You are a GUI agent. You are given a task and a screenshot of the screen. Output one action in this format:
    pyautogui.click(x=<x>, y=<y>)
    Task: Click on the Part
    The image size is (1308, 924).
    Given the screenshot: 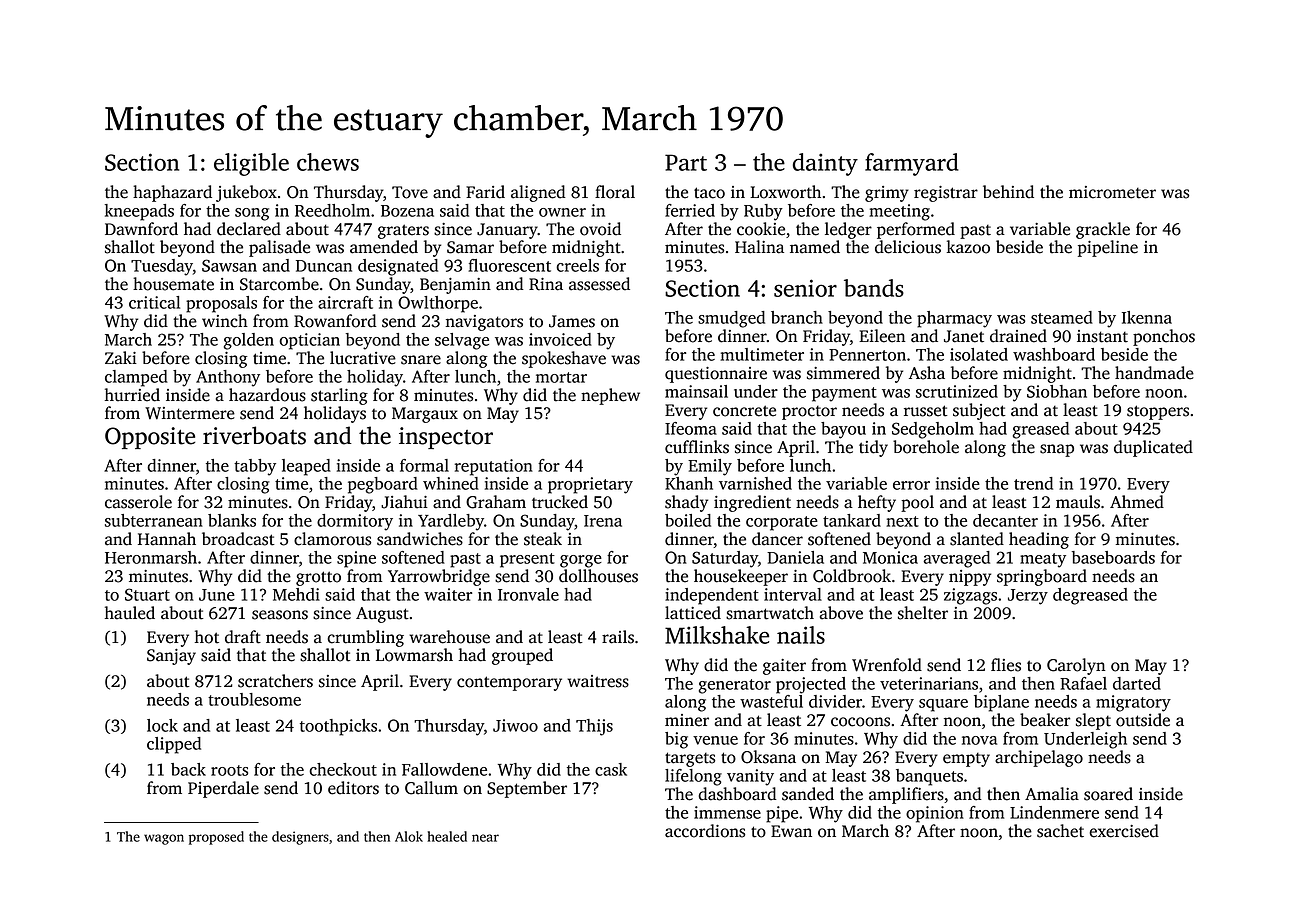 What is the action you would take?
    pyautogui.click(x=686, y=162)
